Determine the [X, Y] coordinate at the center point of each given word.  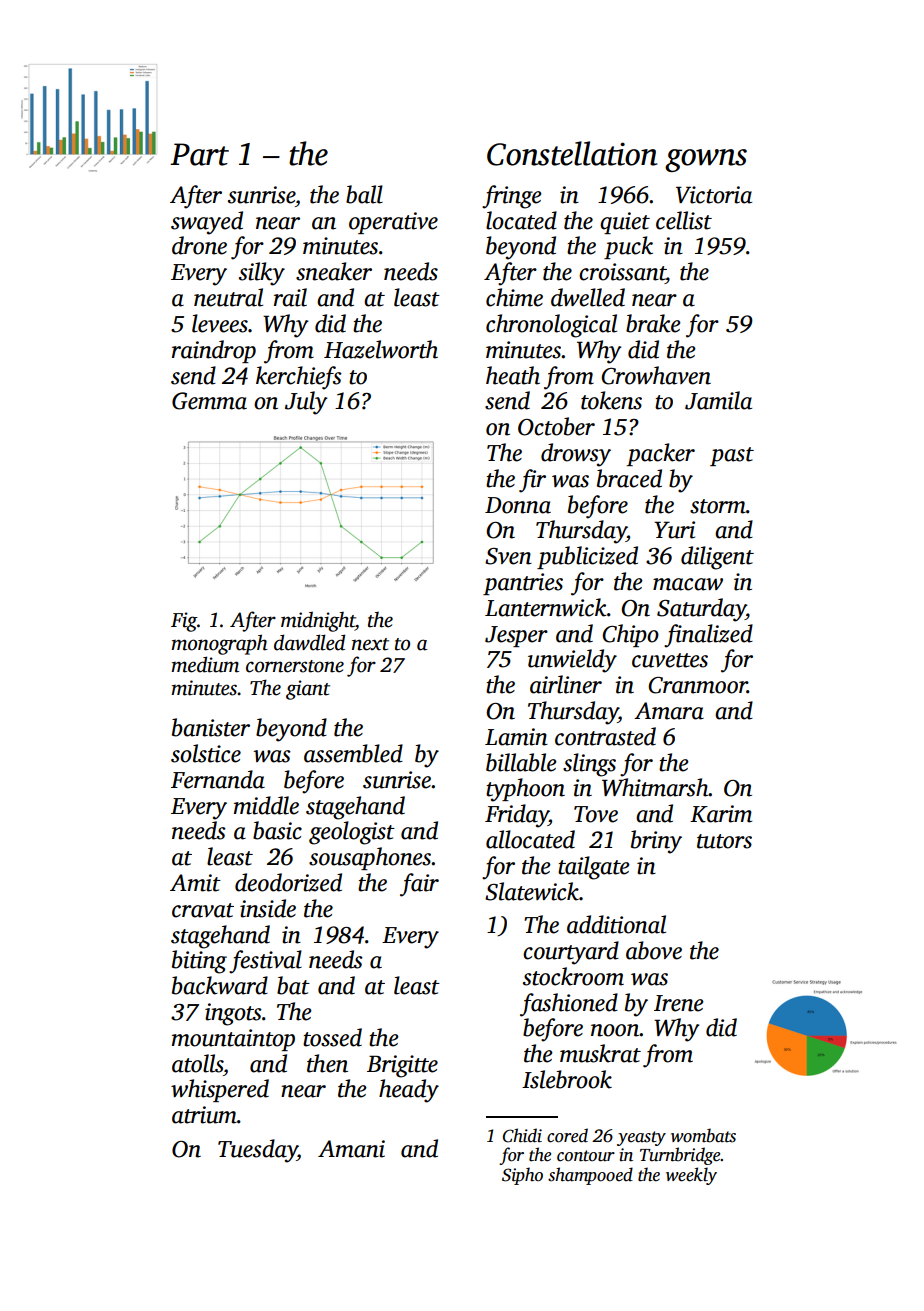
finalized [708, 636]
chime [514, 297]
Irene [679, 1003]
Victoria [714, 195]
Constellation [572, 153]
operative [393, 223]
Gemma [209, 401]
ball [364, 194]
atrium [204, 1115]
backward [220, 985]
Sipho [522, 1176]
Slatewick [532, 891]
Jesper [516, 636]
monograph [219, 644]
